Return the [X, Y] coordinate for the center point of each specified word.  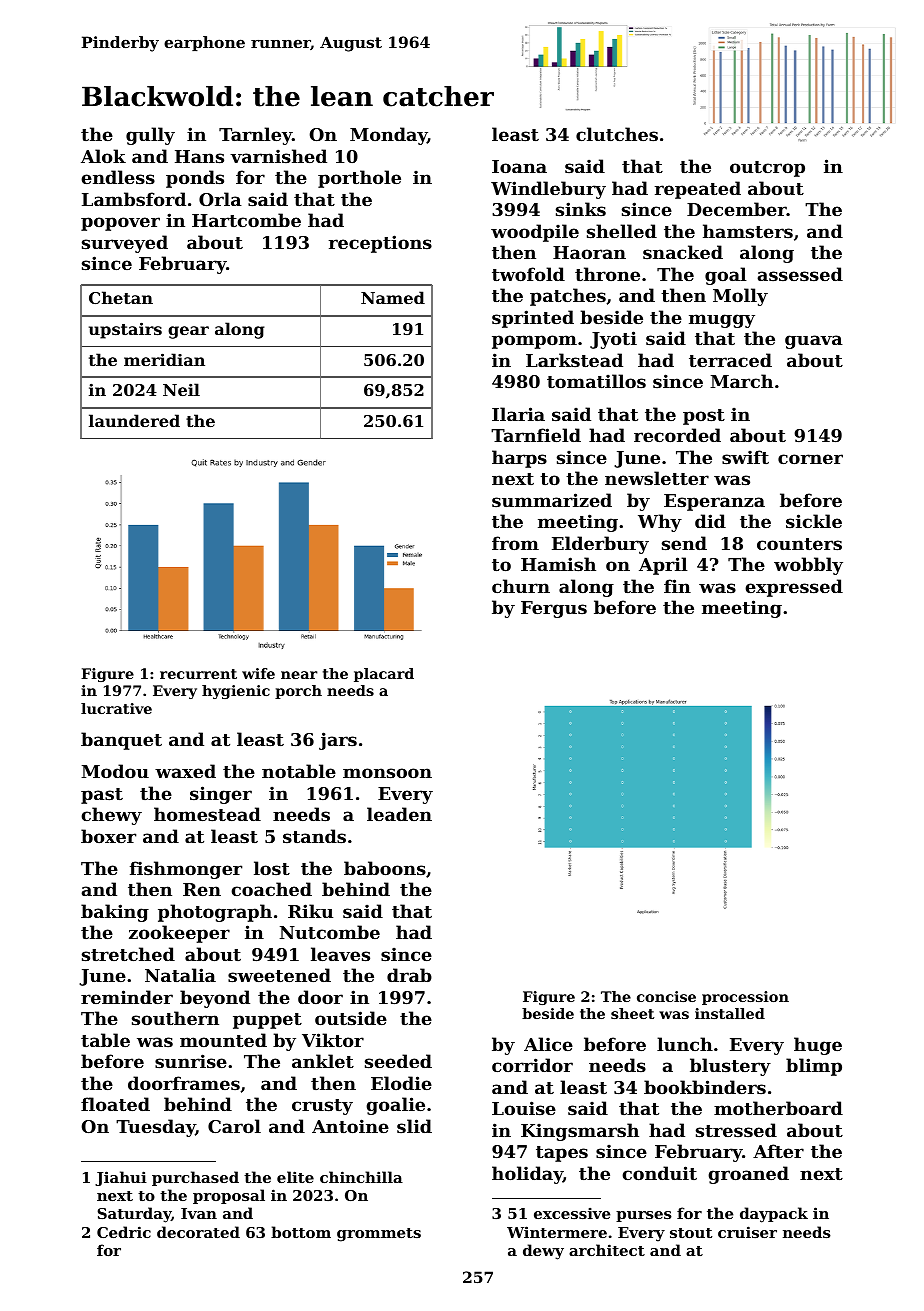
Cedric [124, 1232]
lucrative [116, 708]
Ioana [519, 166]
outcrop [767, 169]
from [515, 543]
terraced [730, 360]
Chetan [121, 297]
